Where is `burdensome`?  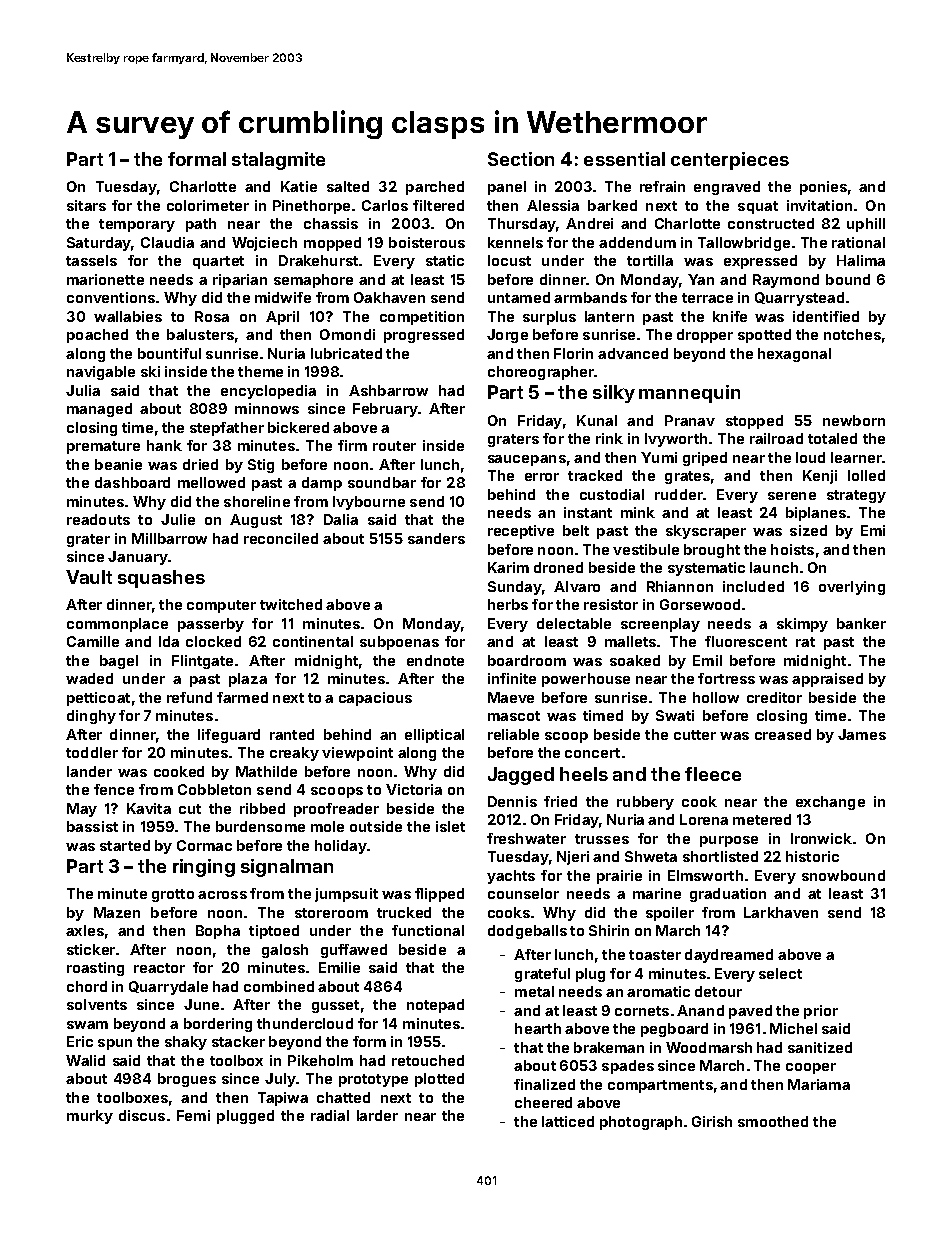
burdensome is located at coordinates (260, 826).
